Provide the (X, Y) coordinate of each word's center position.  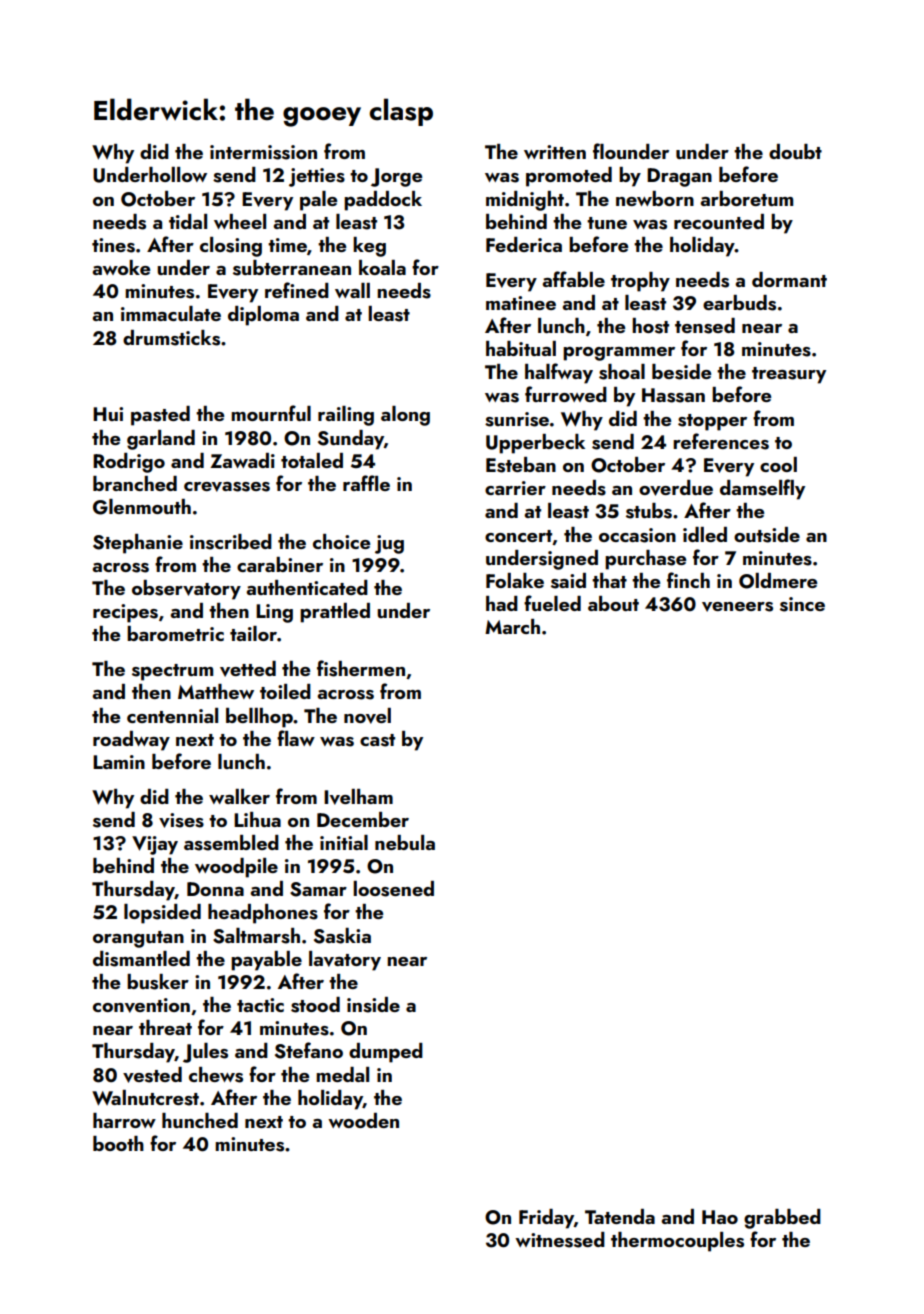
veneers (737, 607)
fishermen (361, 668)
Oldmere (778, 581)
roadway (131, 741)
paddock (383, 201)
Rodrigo (129, 463)
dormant (789, 279)
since (802, 604)
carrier (515, 488)
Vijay (155, 845)
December (363, 819)
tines (113, 245)
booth (118, 1143)
